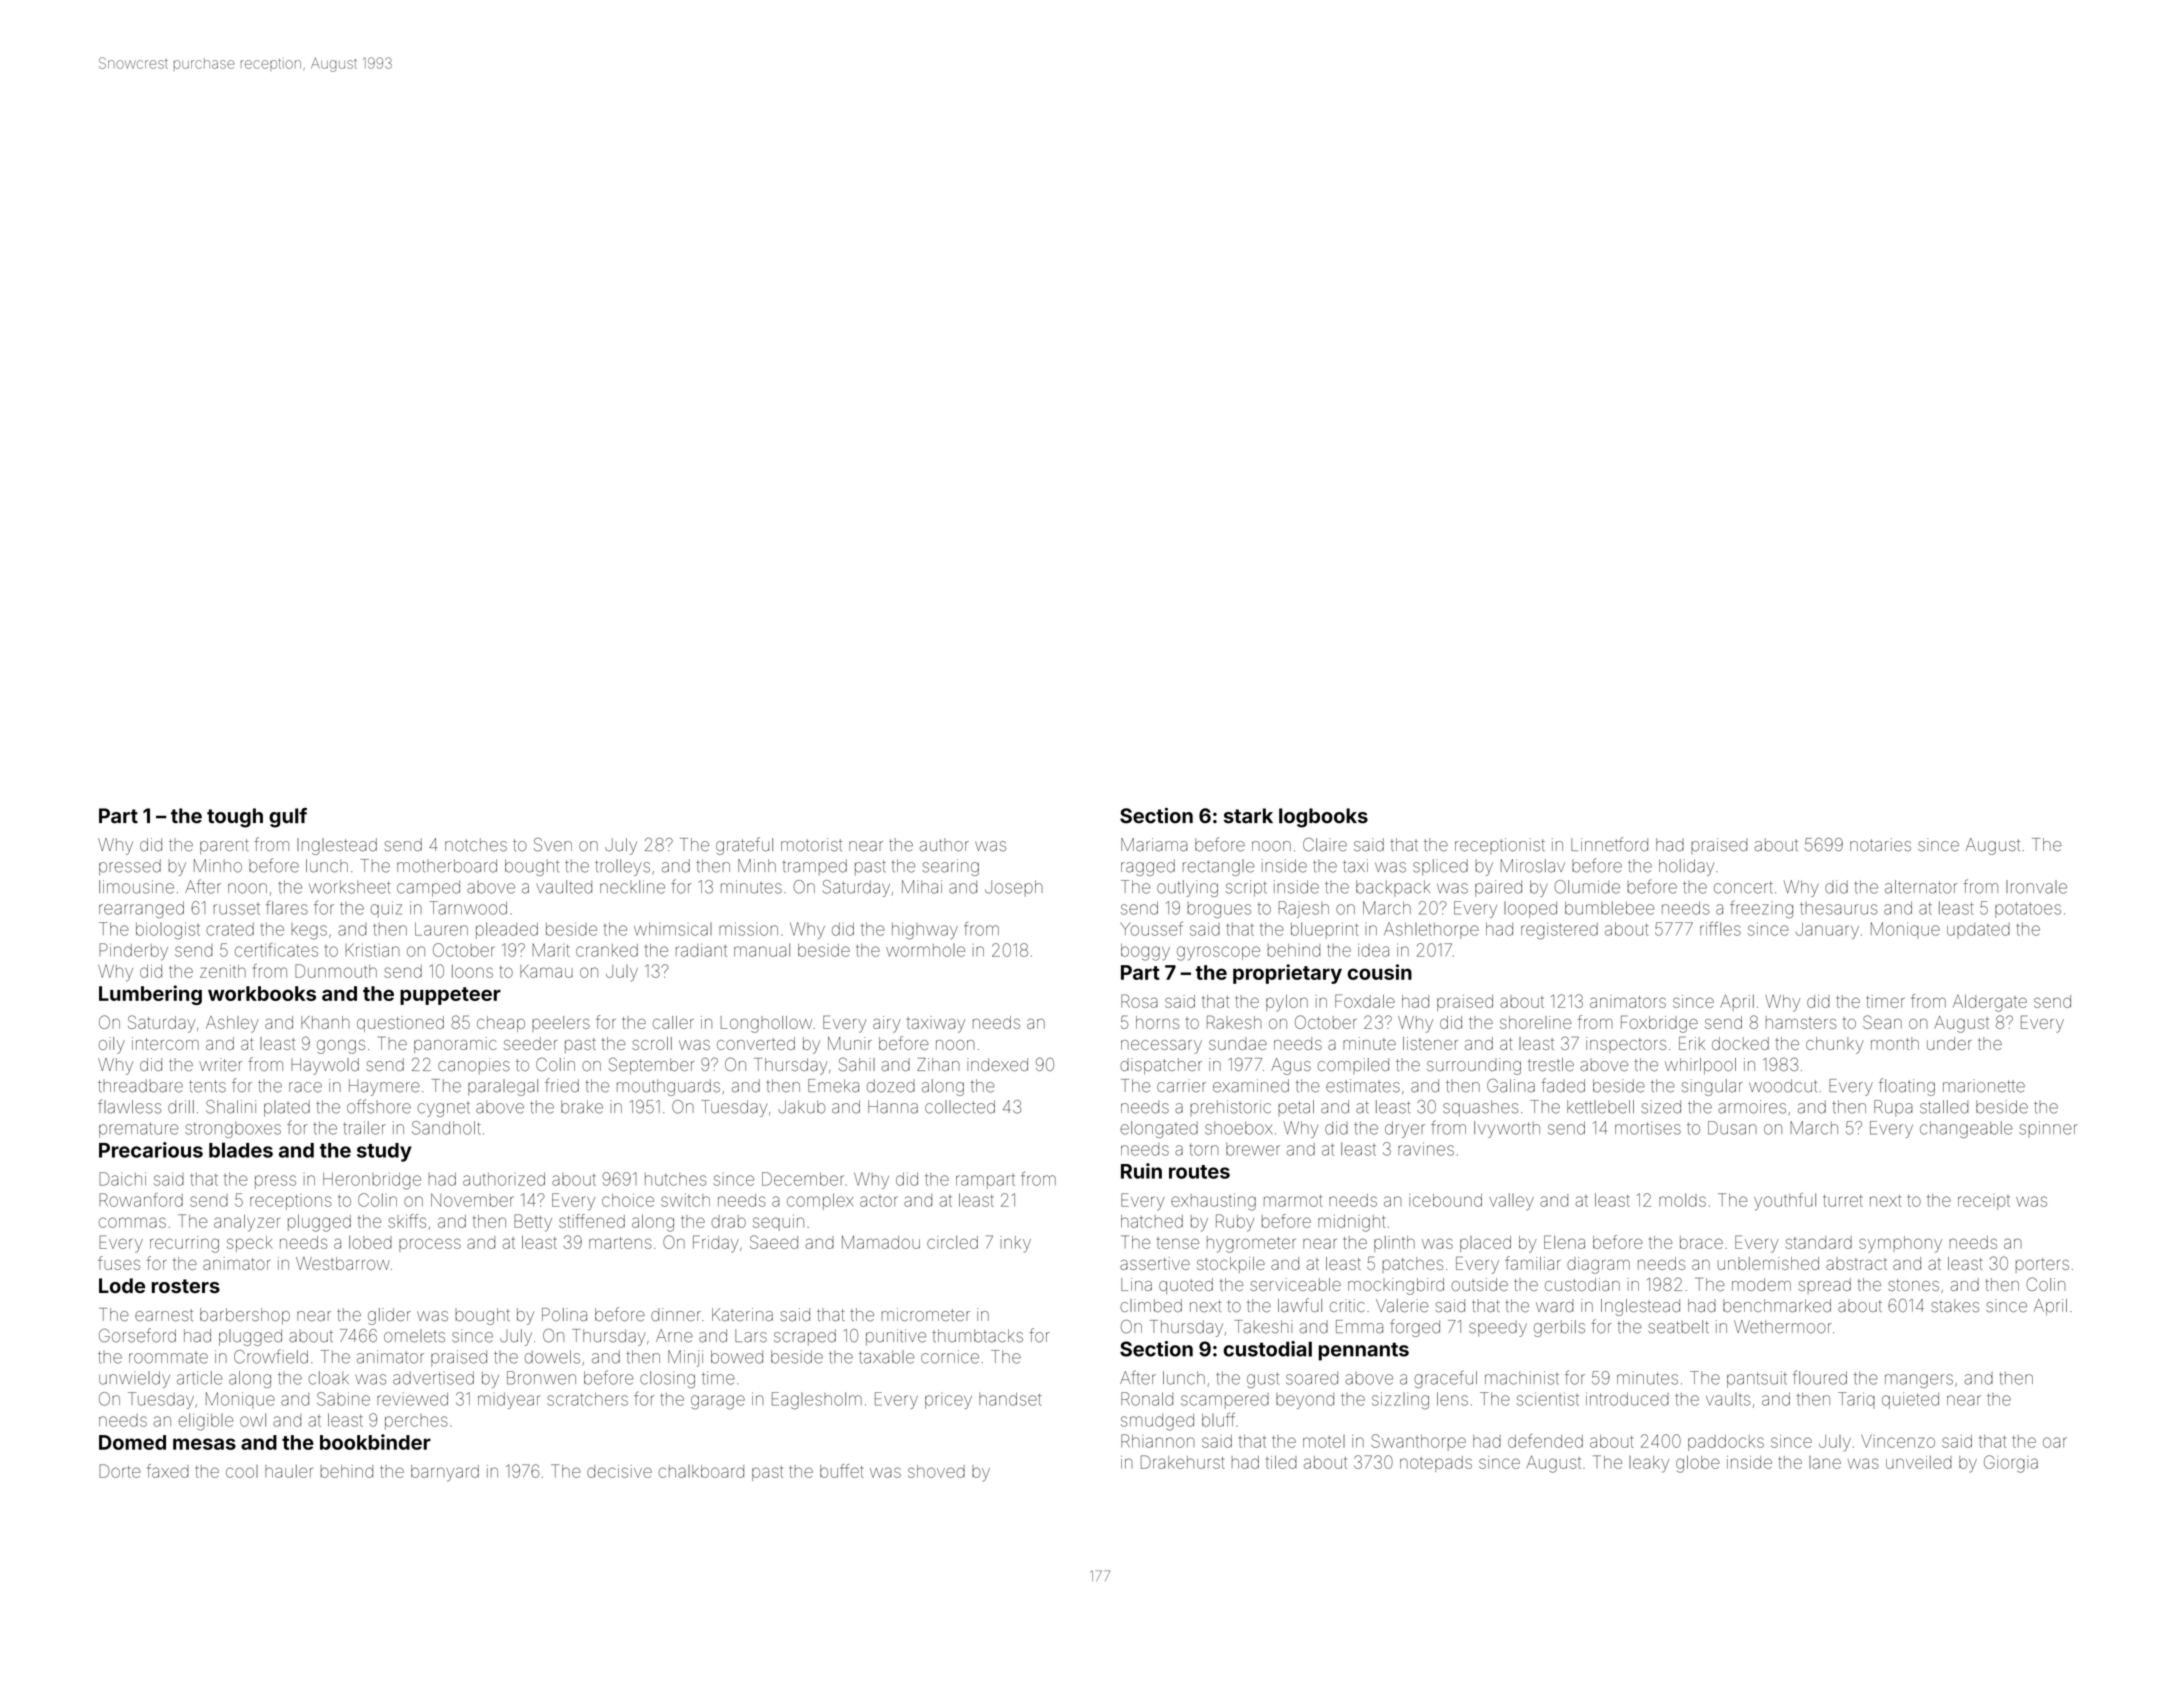  What do you see at coordinates (1900, 1244) in the document?
I see `symphony` at bounding box center [1900, 1244].
